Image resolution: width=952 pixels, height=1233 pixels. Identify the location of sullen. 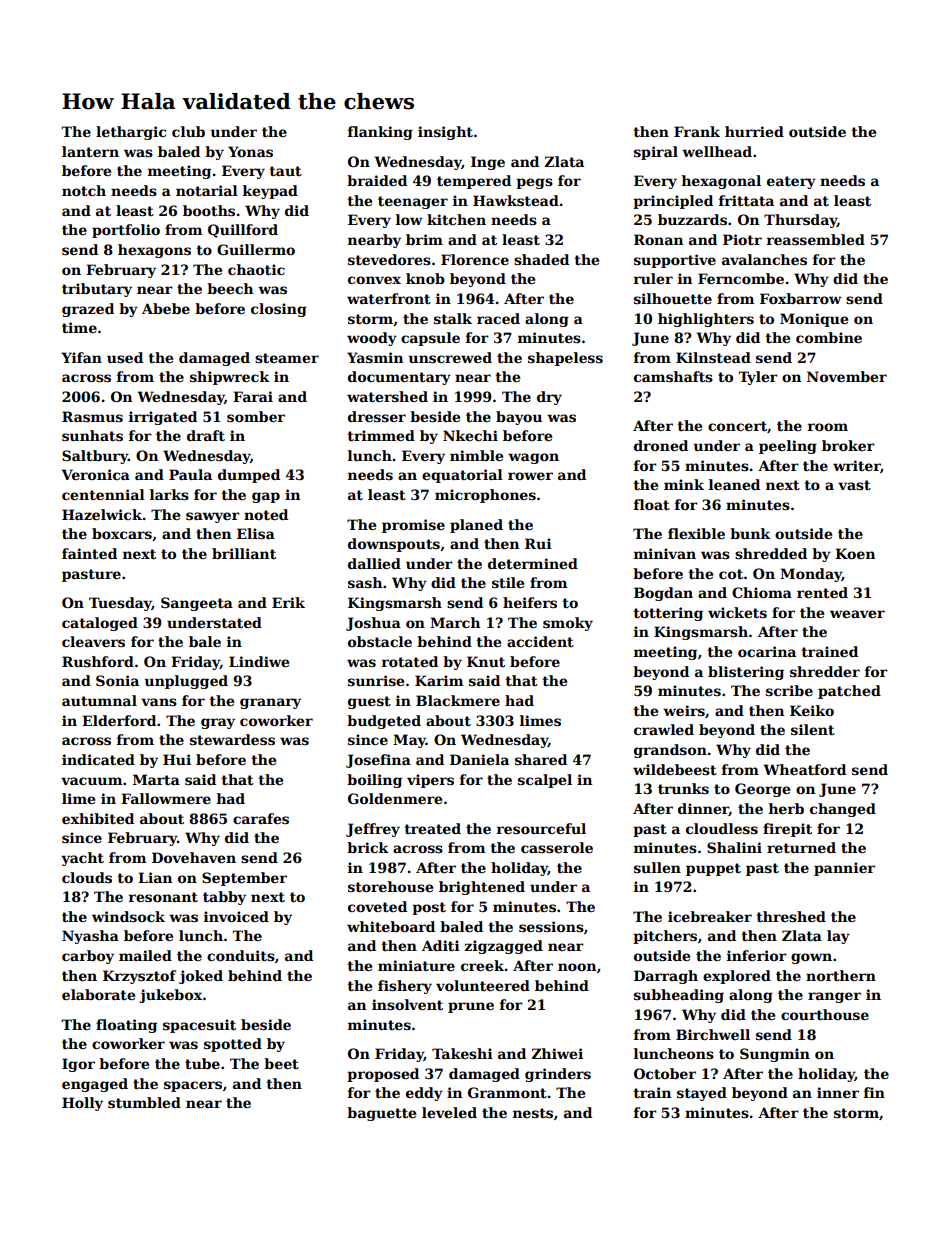
(657, 867).
